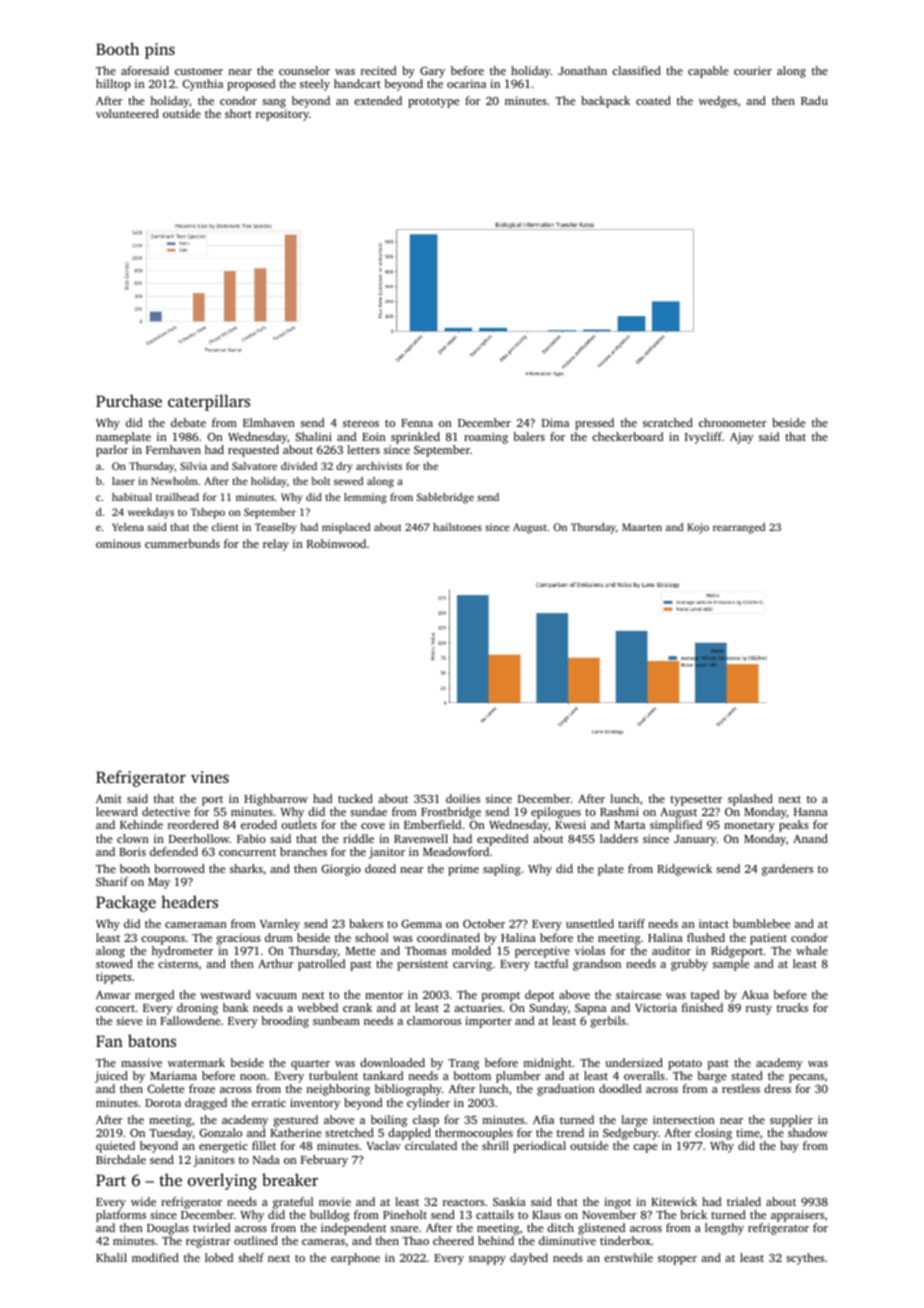  What do you see at coordinates (457, 527) in the screenshot?
I see `hailstones` at bounding box center [457, 527].
